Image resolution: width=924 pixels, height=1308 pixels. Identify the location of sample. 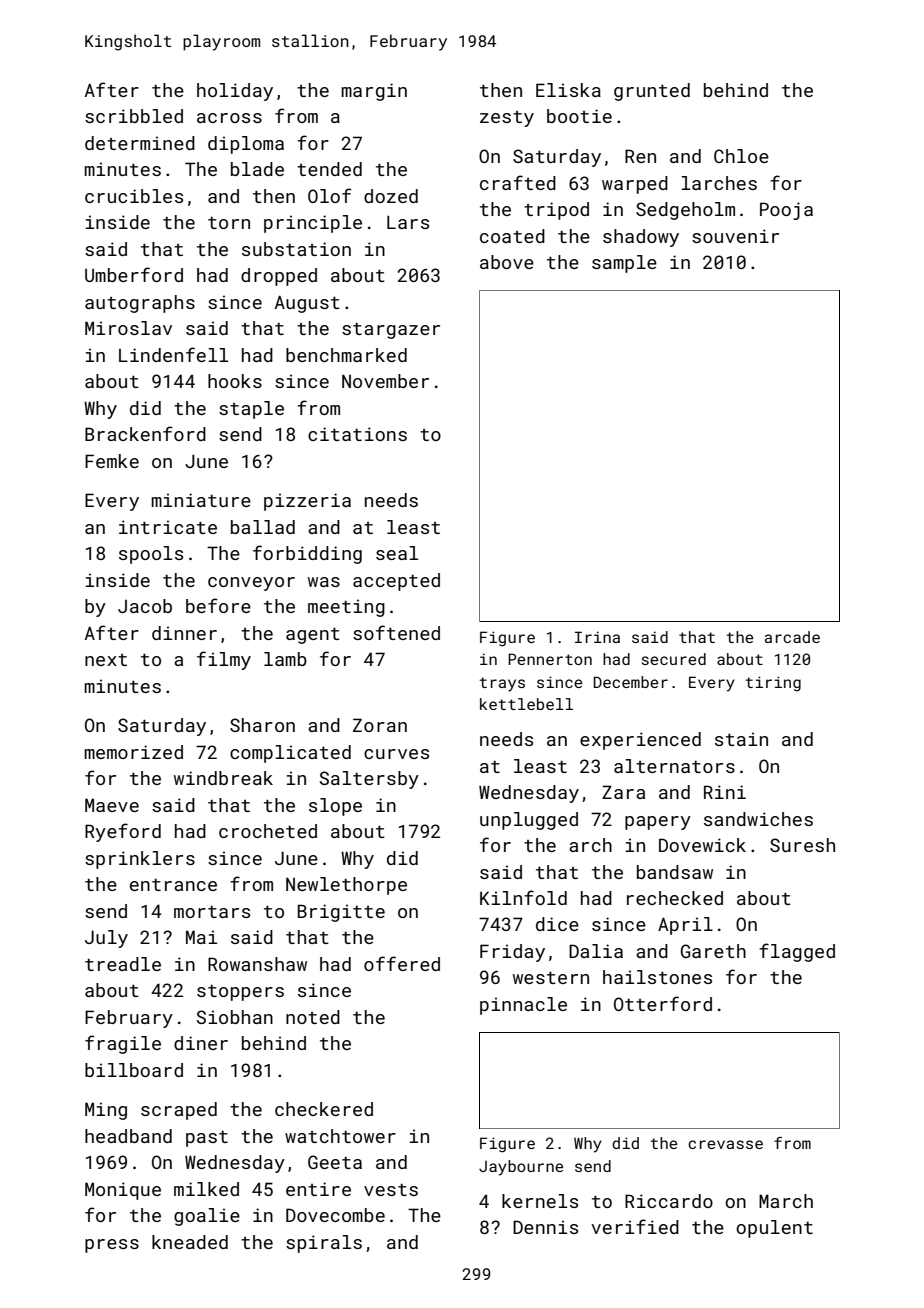
(624, 264).
